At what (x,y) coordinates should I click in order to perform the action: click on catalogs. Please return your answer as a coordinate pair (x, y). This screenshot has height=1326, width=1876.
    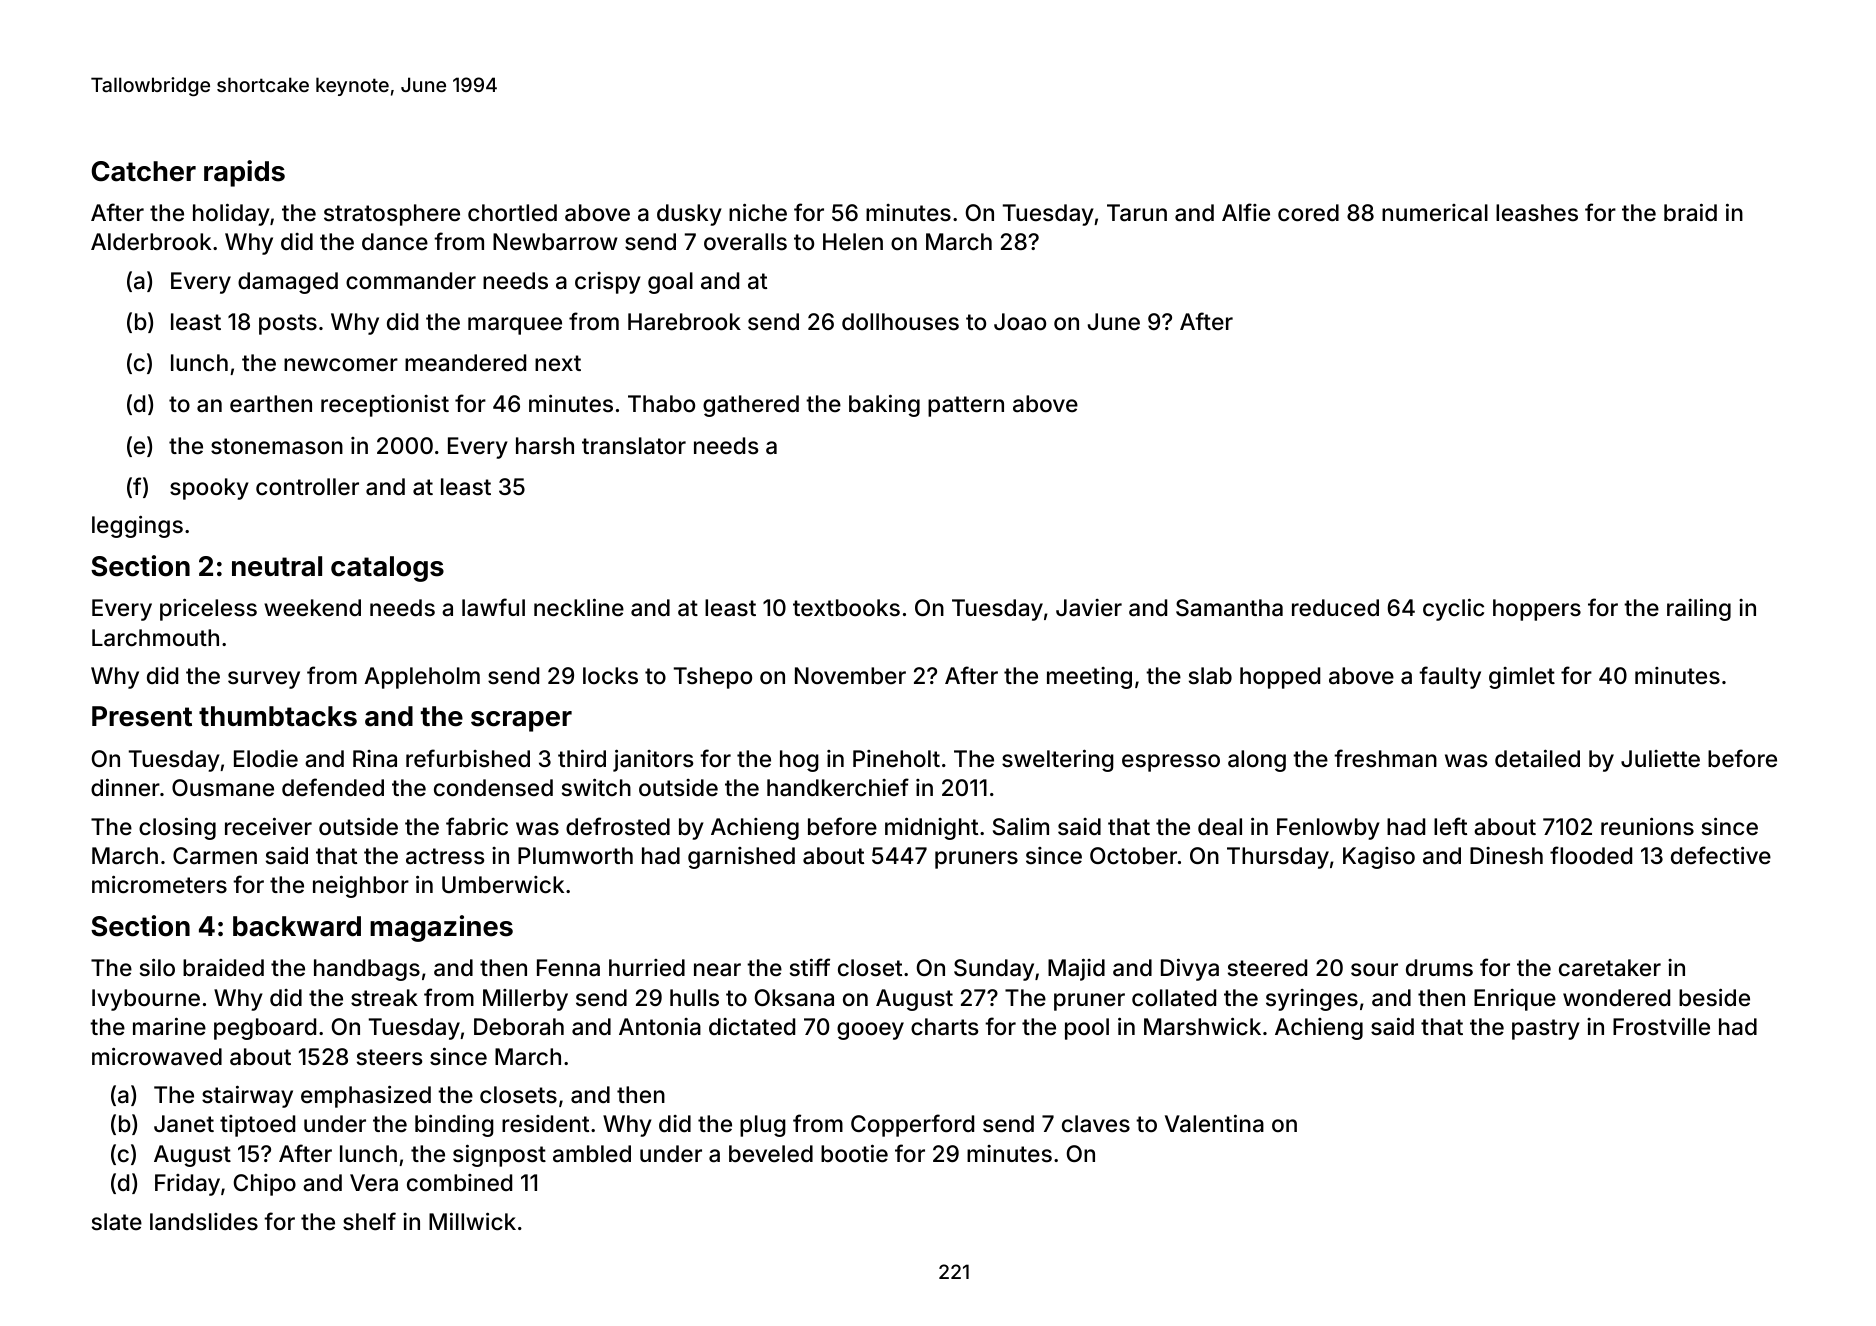
    Looking at the image, I should click on (387, 569).
